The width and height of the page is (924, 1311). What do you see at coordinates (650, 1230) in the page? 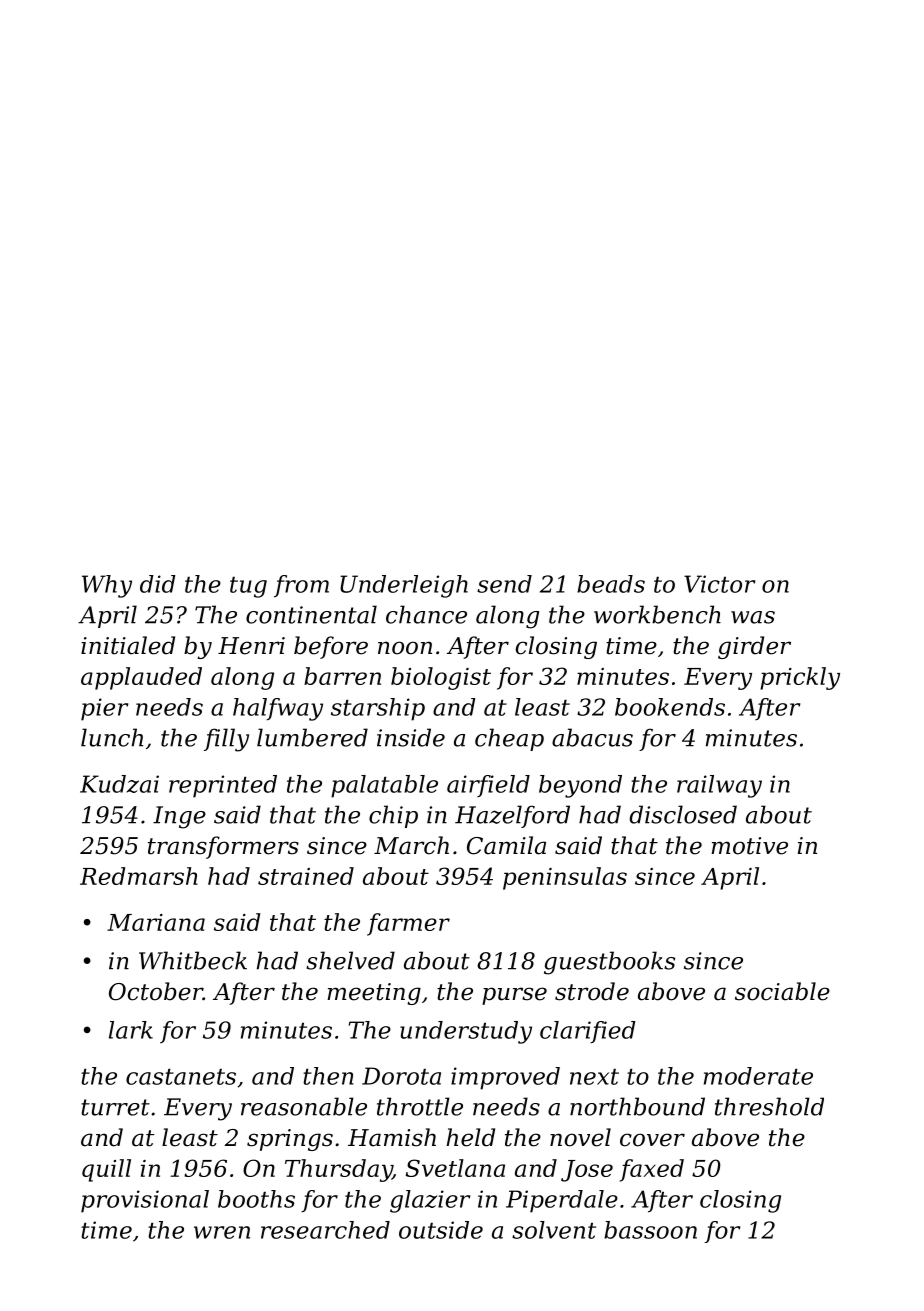
I see `bassoon` at bounding box center [650, 1230].
